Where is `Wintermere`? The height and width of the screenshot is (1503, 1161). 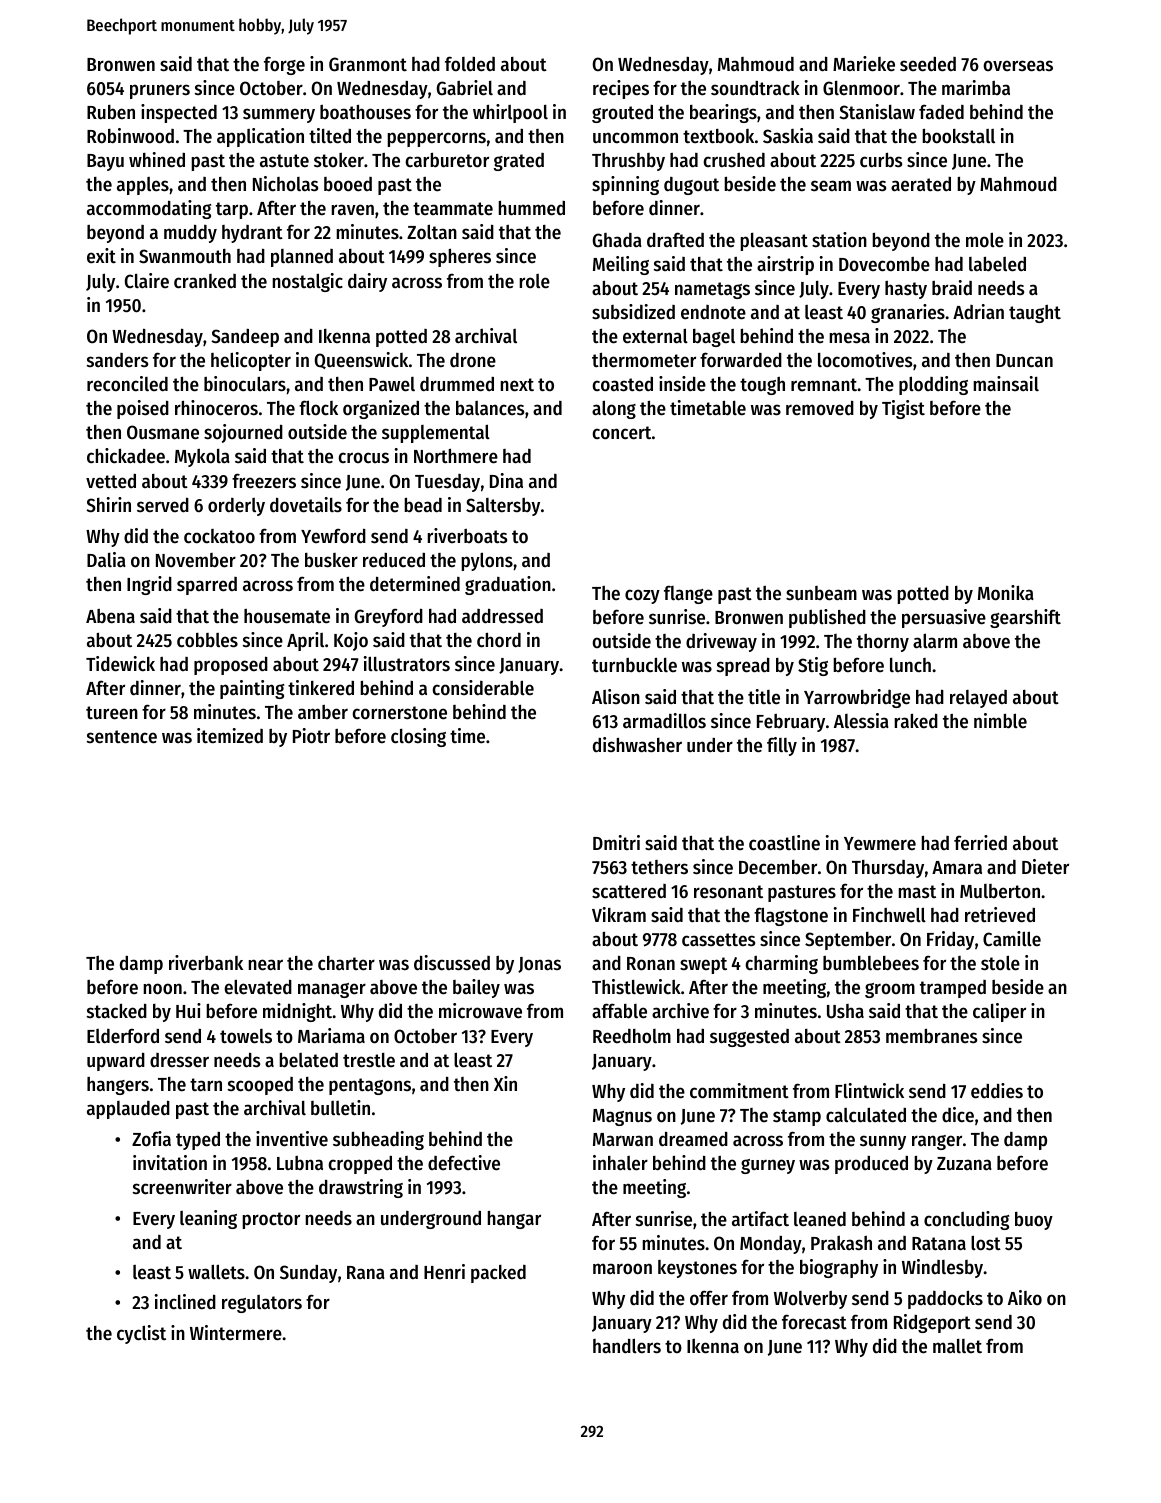 Wintermere is located at coordinates (236, 1333).
